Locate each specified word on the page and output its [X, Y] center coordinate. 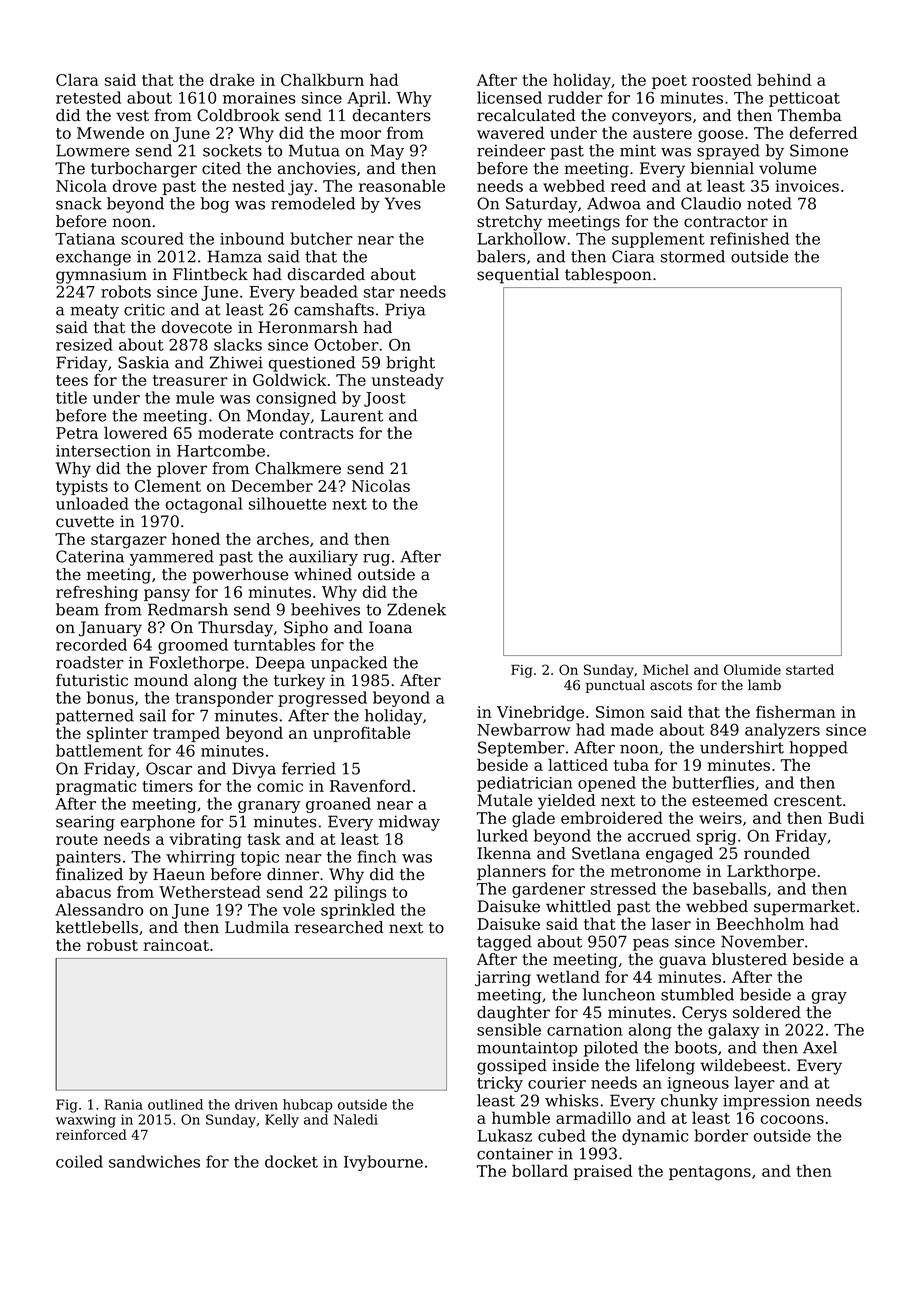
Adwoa [614, 203]
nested [258, 185]
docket [291, 1161]
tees [72, 380]
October [346, 344]
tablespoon [608, 276]
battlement [99, 750]
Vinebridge [540, 713]
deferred [824, 132]
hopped [818, 749]
